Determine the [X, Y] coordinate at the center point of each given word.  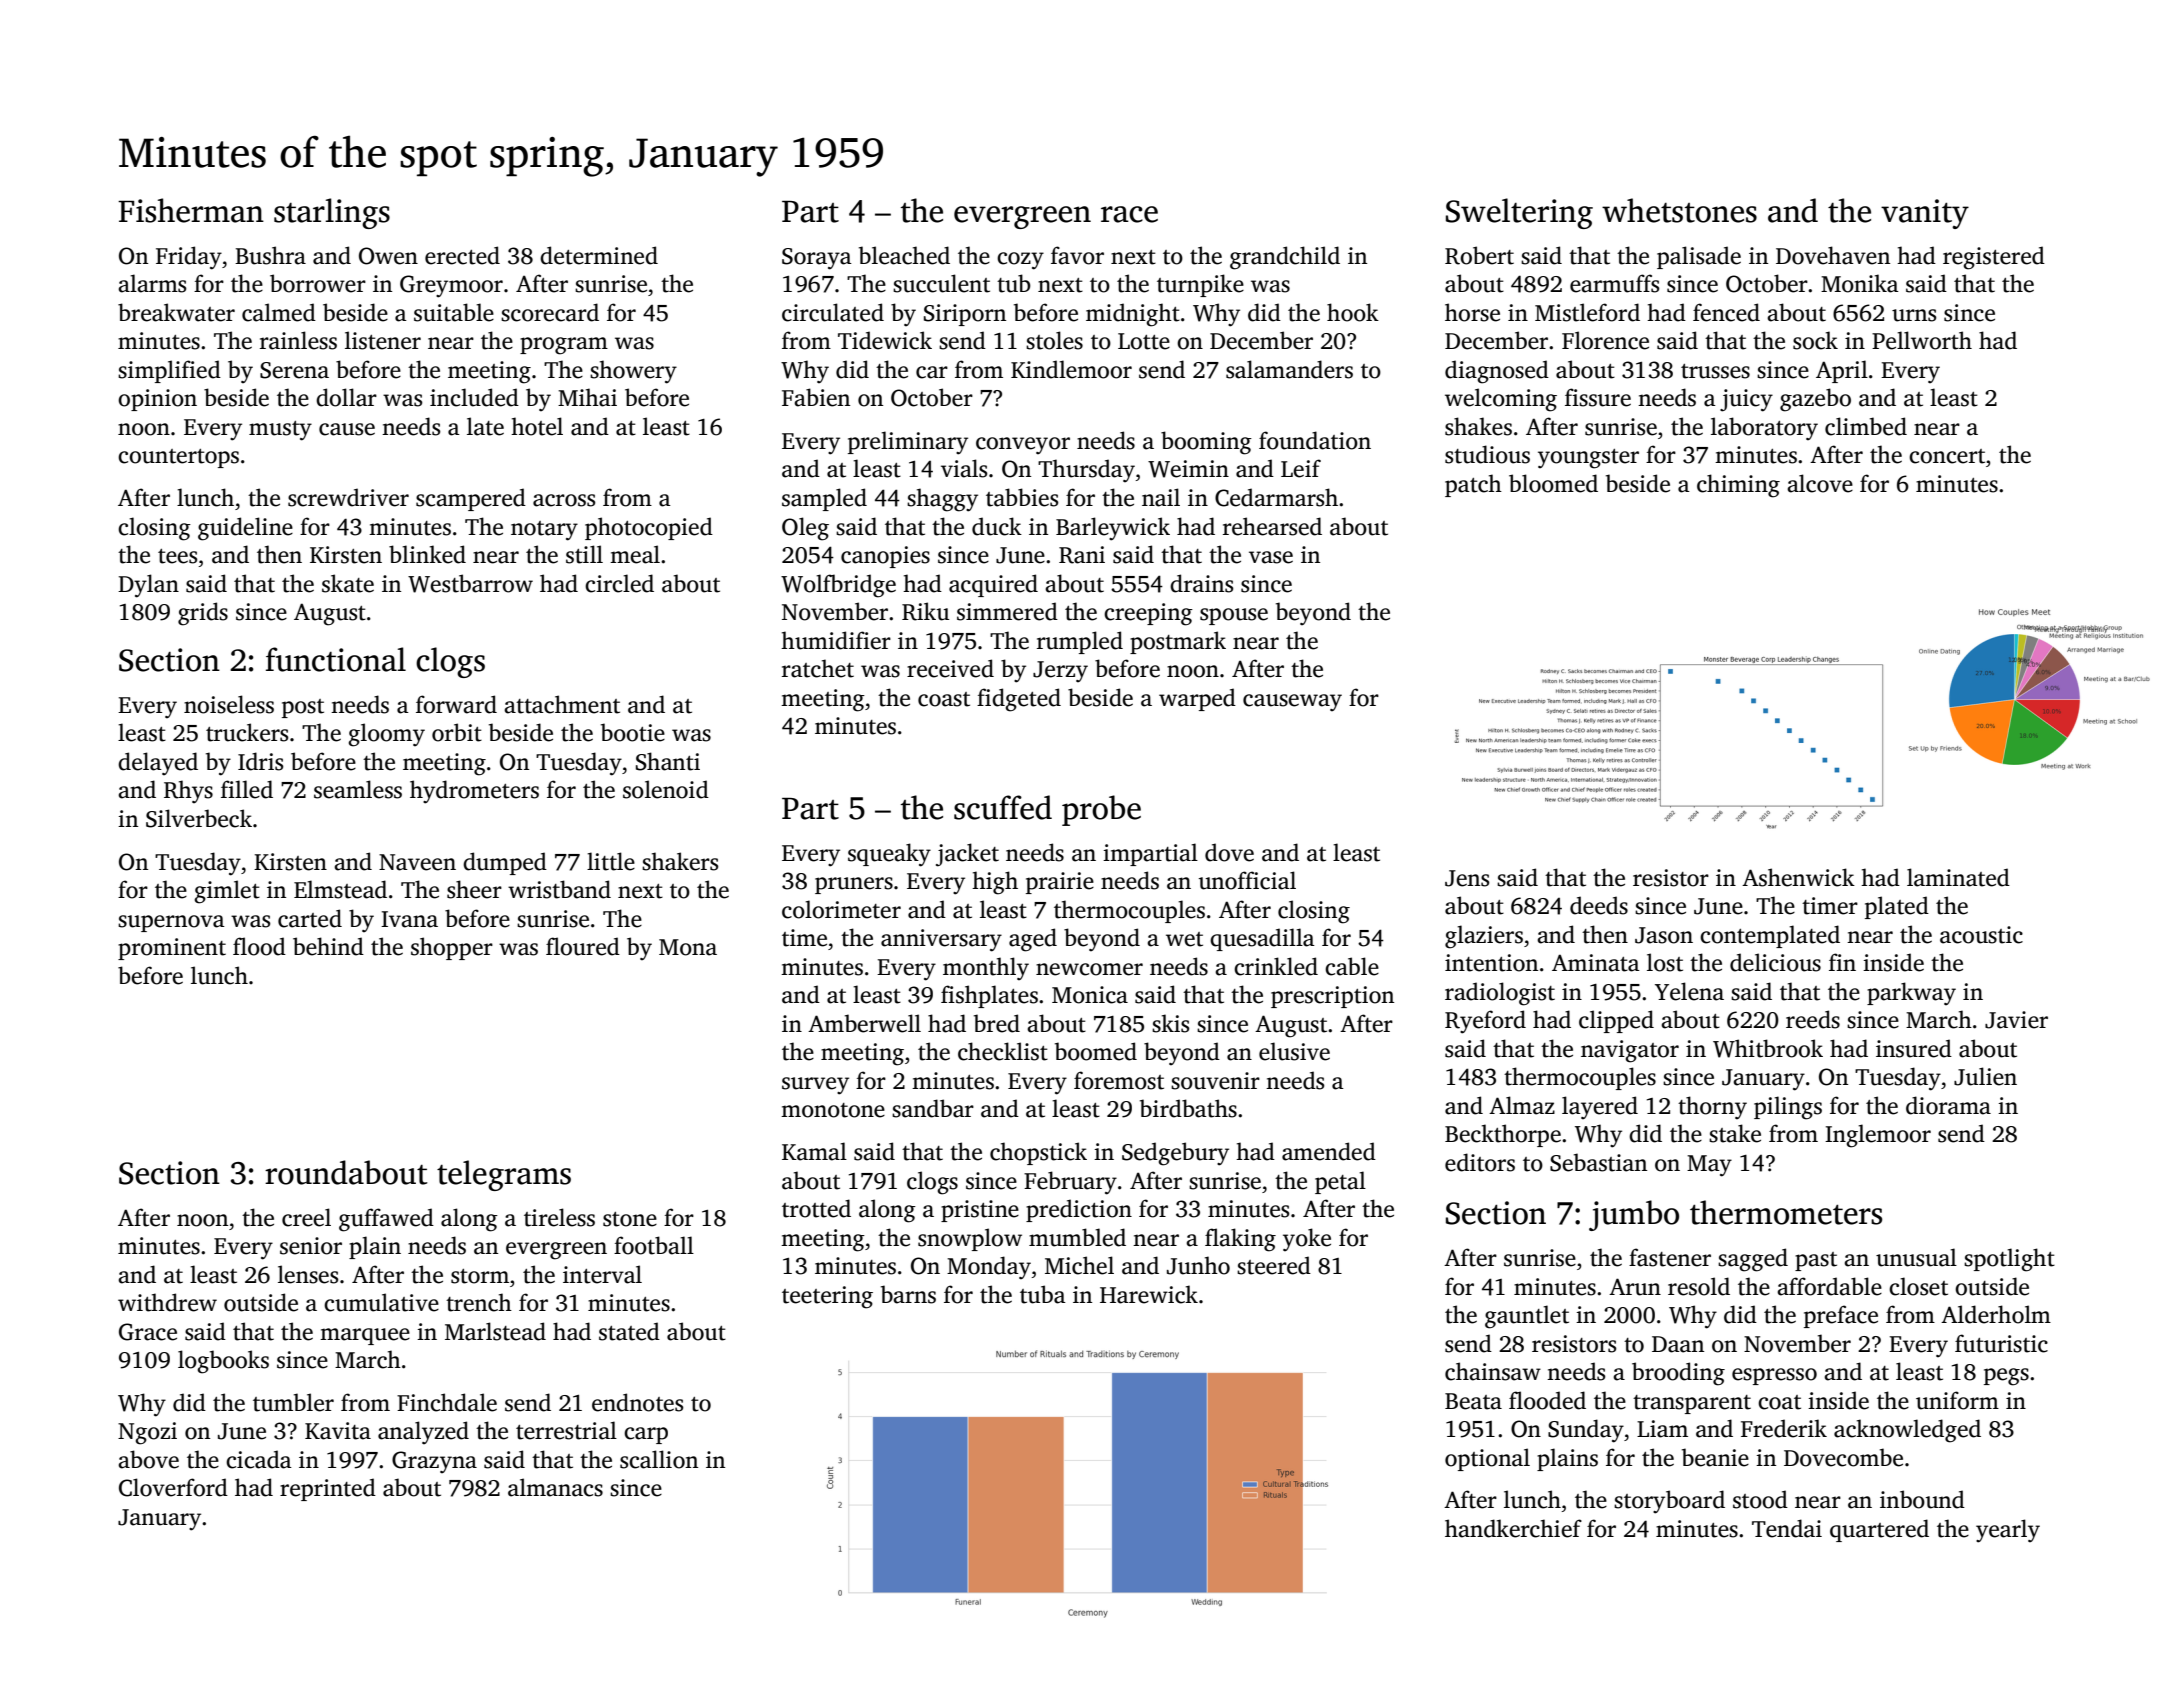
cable [1352, 966]
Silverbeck [199, 818]
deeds [1599, 905]
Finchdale [447, 1402]
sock [1815, 340]
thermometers [1786, 1212]
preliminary [908, 443]
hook [1353, 312]
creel [306, 1217]
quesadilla [1262, 939]
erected [462, 255]
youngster [1588, 459]
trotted [816, 1208]
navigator [1630, 1051]
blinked [427, 554]
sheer [474, 889]
